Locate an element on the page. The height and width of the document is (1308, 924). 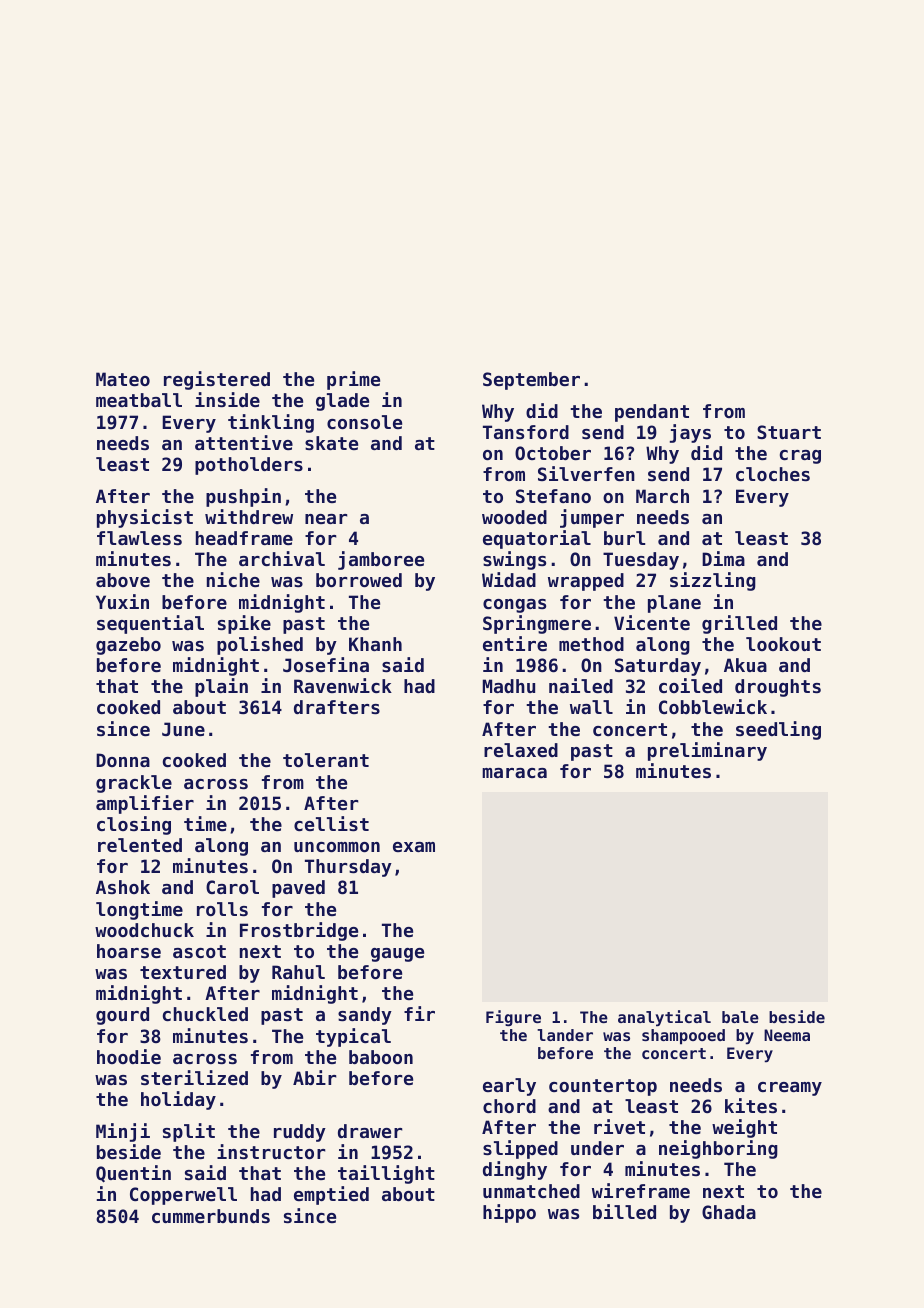
bale is located at coordinates (740, 1017).
